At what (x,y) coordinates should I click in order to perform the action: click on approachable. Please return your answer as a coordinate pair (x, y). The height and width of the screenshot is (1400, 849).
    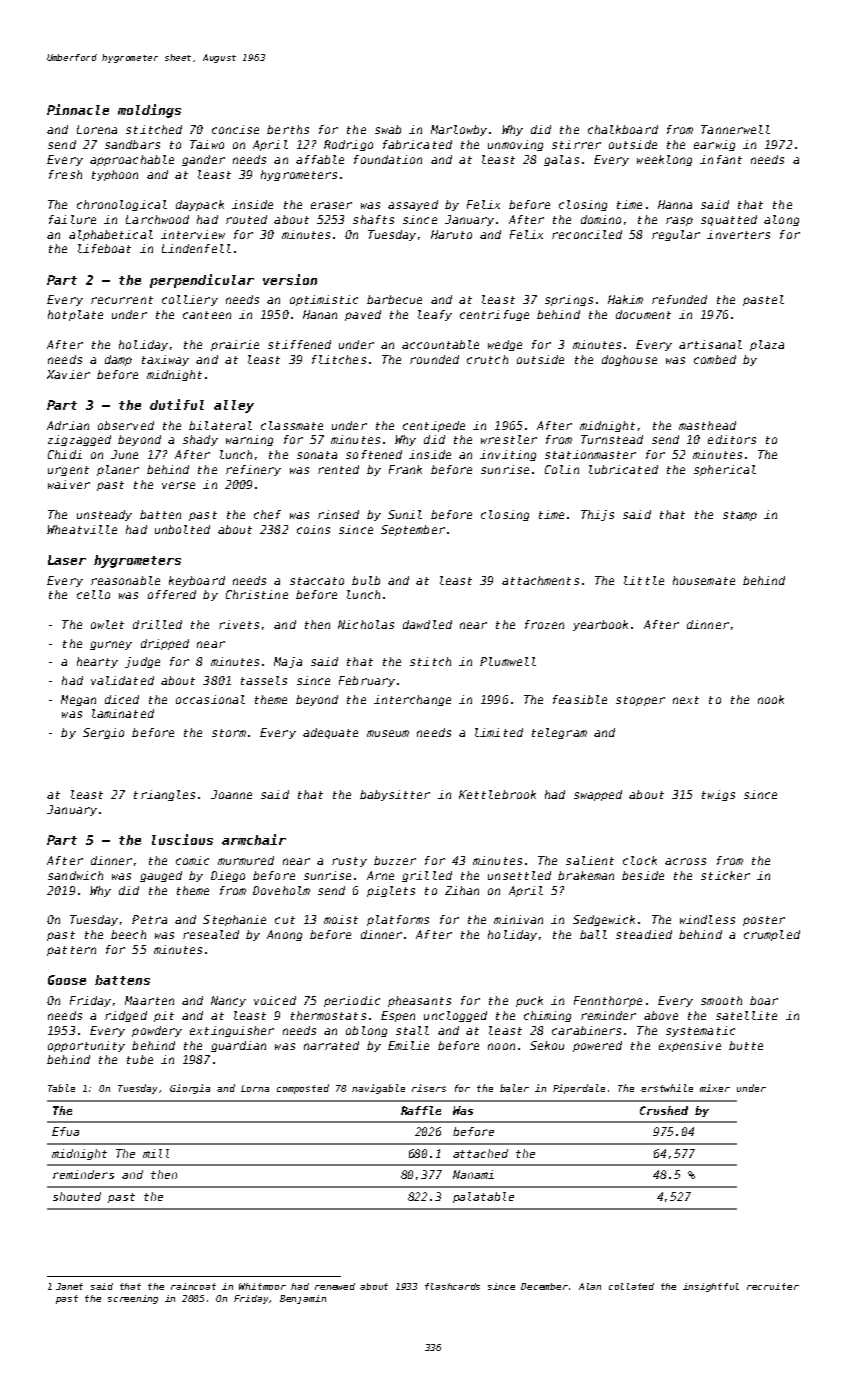
    Looking at the image, I should click on (132, 160).
